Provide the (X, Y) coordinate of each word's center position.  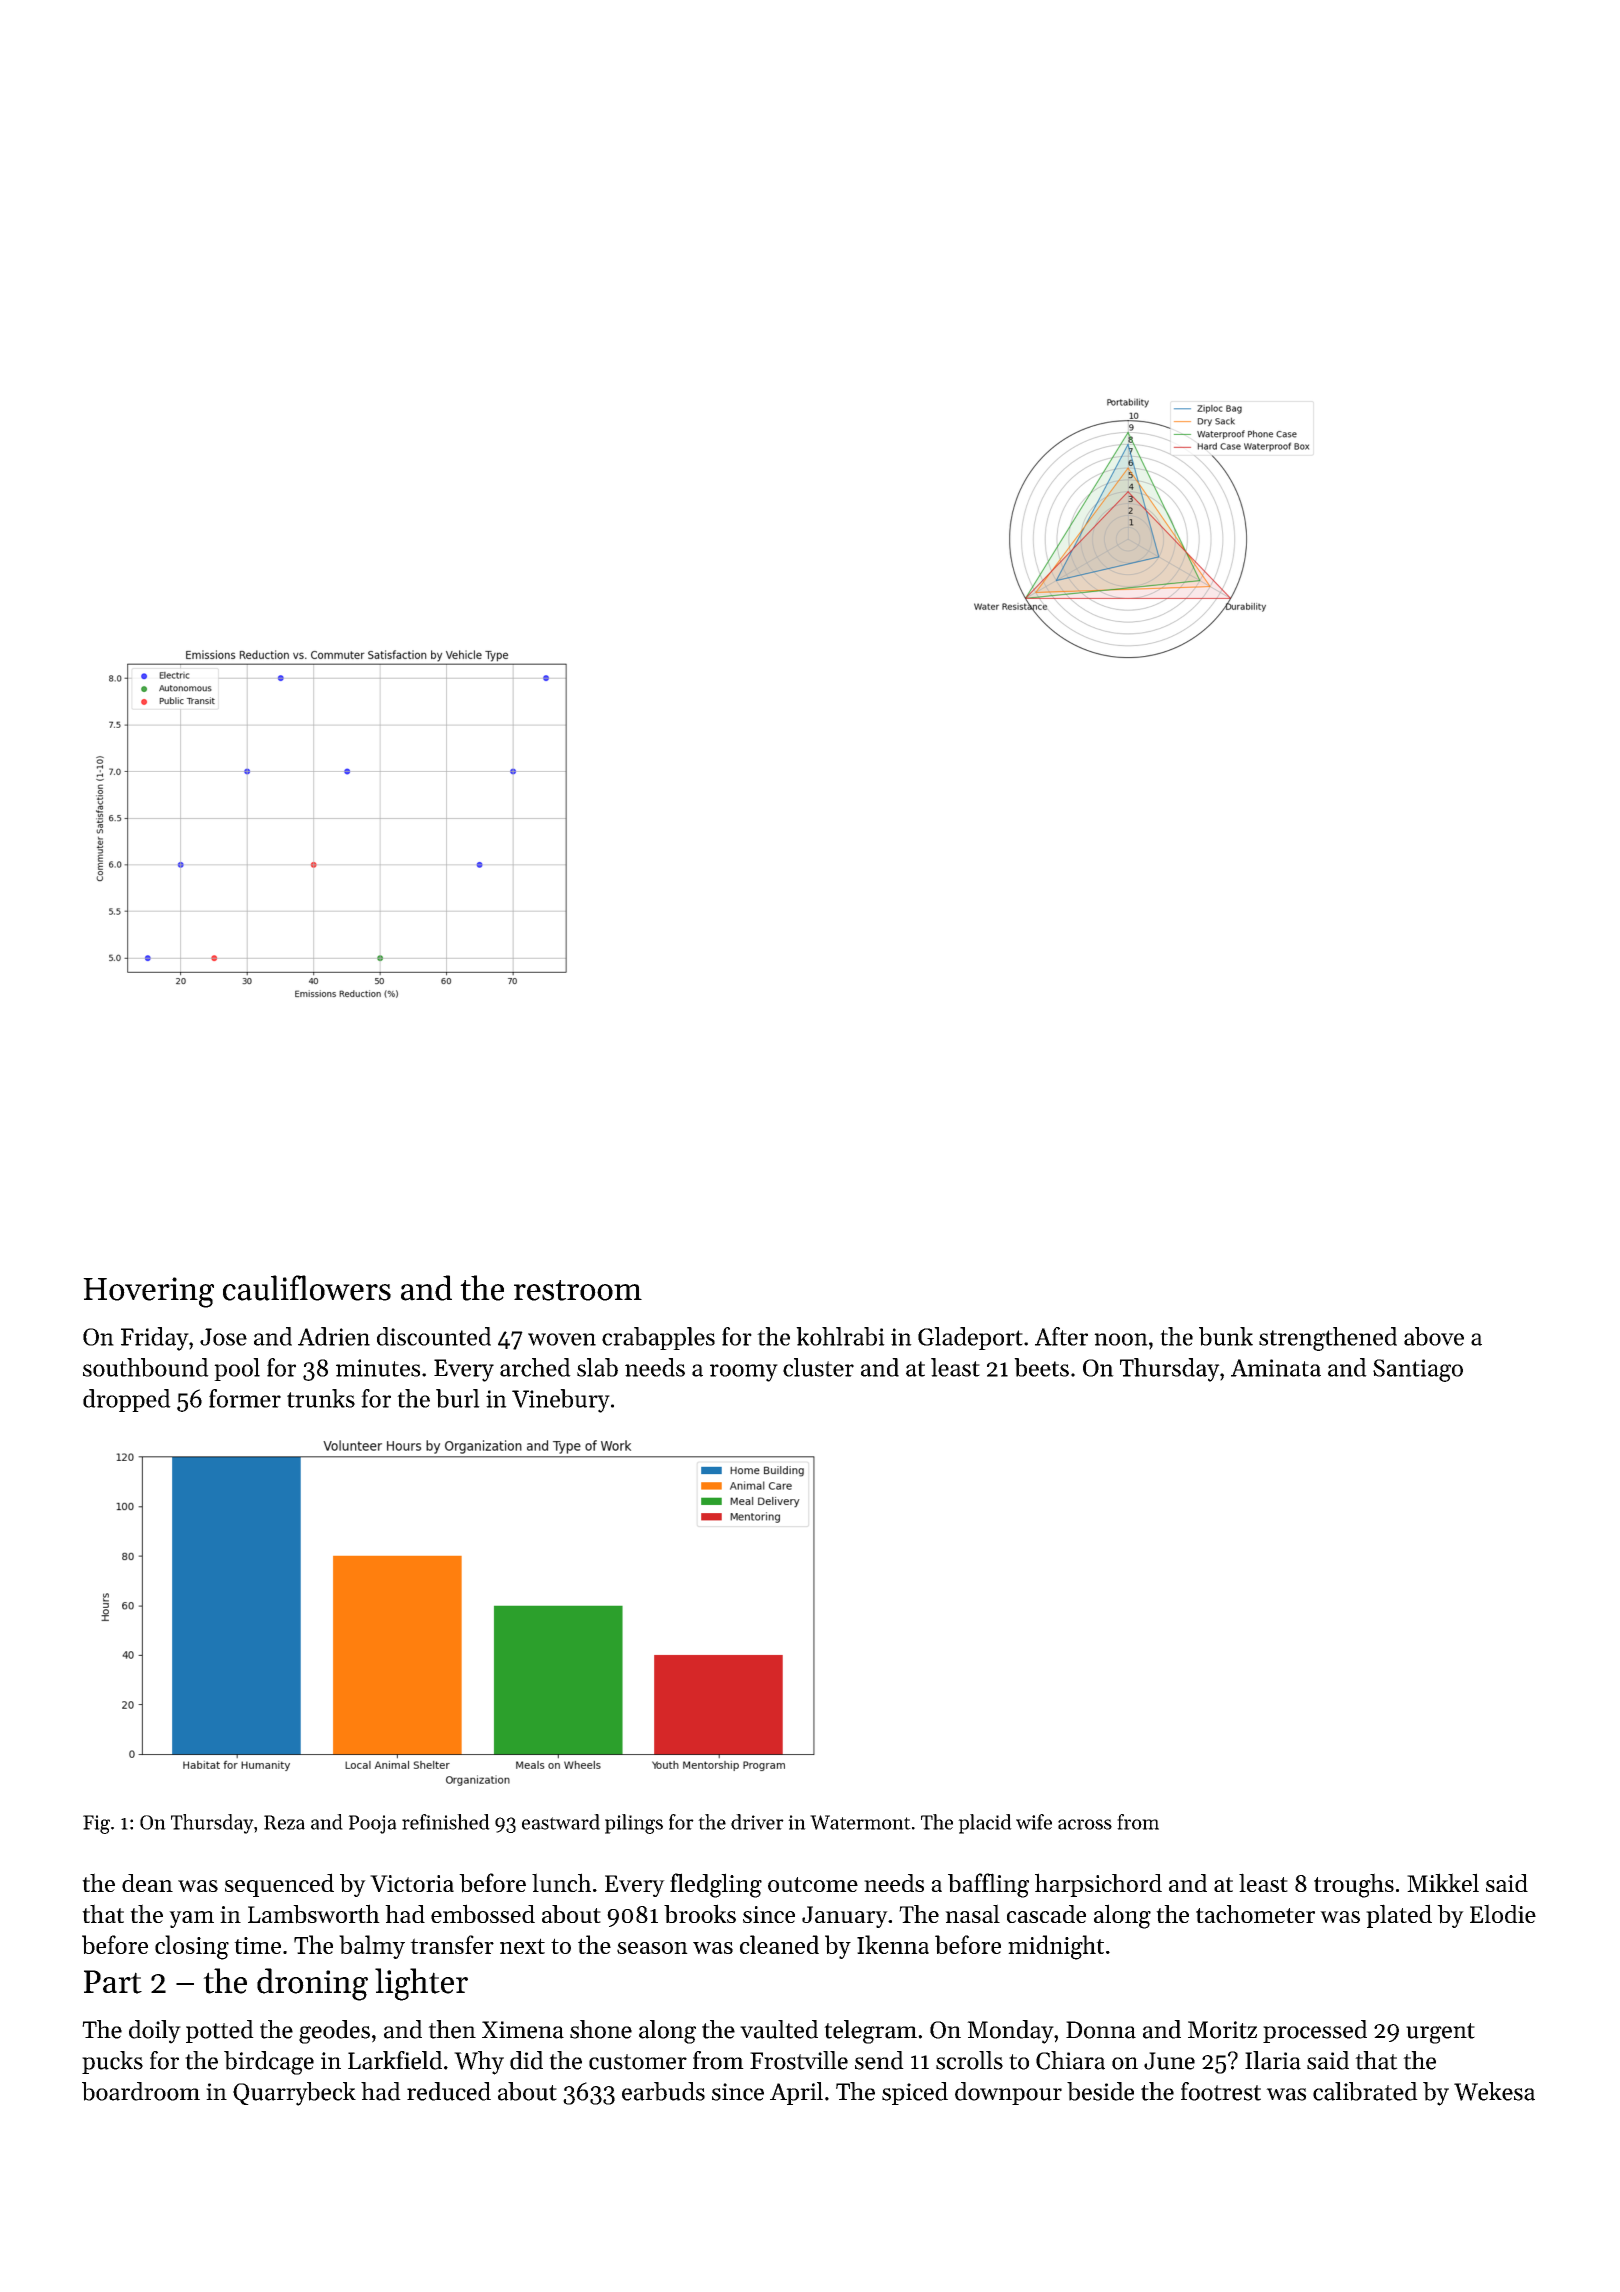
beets (1041, 1367)
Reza (284, 1822)
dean (147, 1883)
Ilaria (1273, 2060)
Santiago (1418, 1370)
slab (597, 1367)
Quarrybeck (294, 2094)
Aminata (1276, 1368)
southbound (146, 1367)
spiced (915, 2093)
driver (757, 1822)
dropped (127, 1400)
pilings (634, 1824)
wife (1034, 1822)
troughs (1354, 1885)
